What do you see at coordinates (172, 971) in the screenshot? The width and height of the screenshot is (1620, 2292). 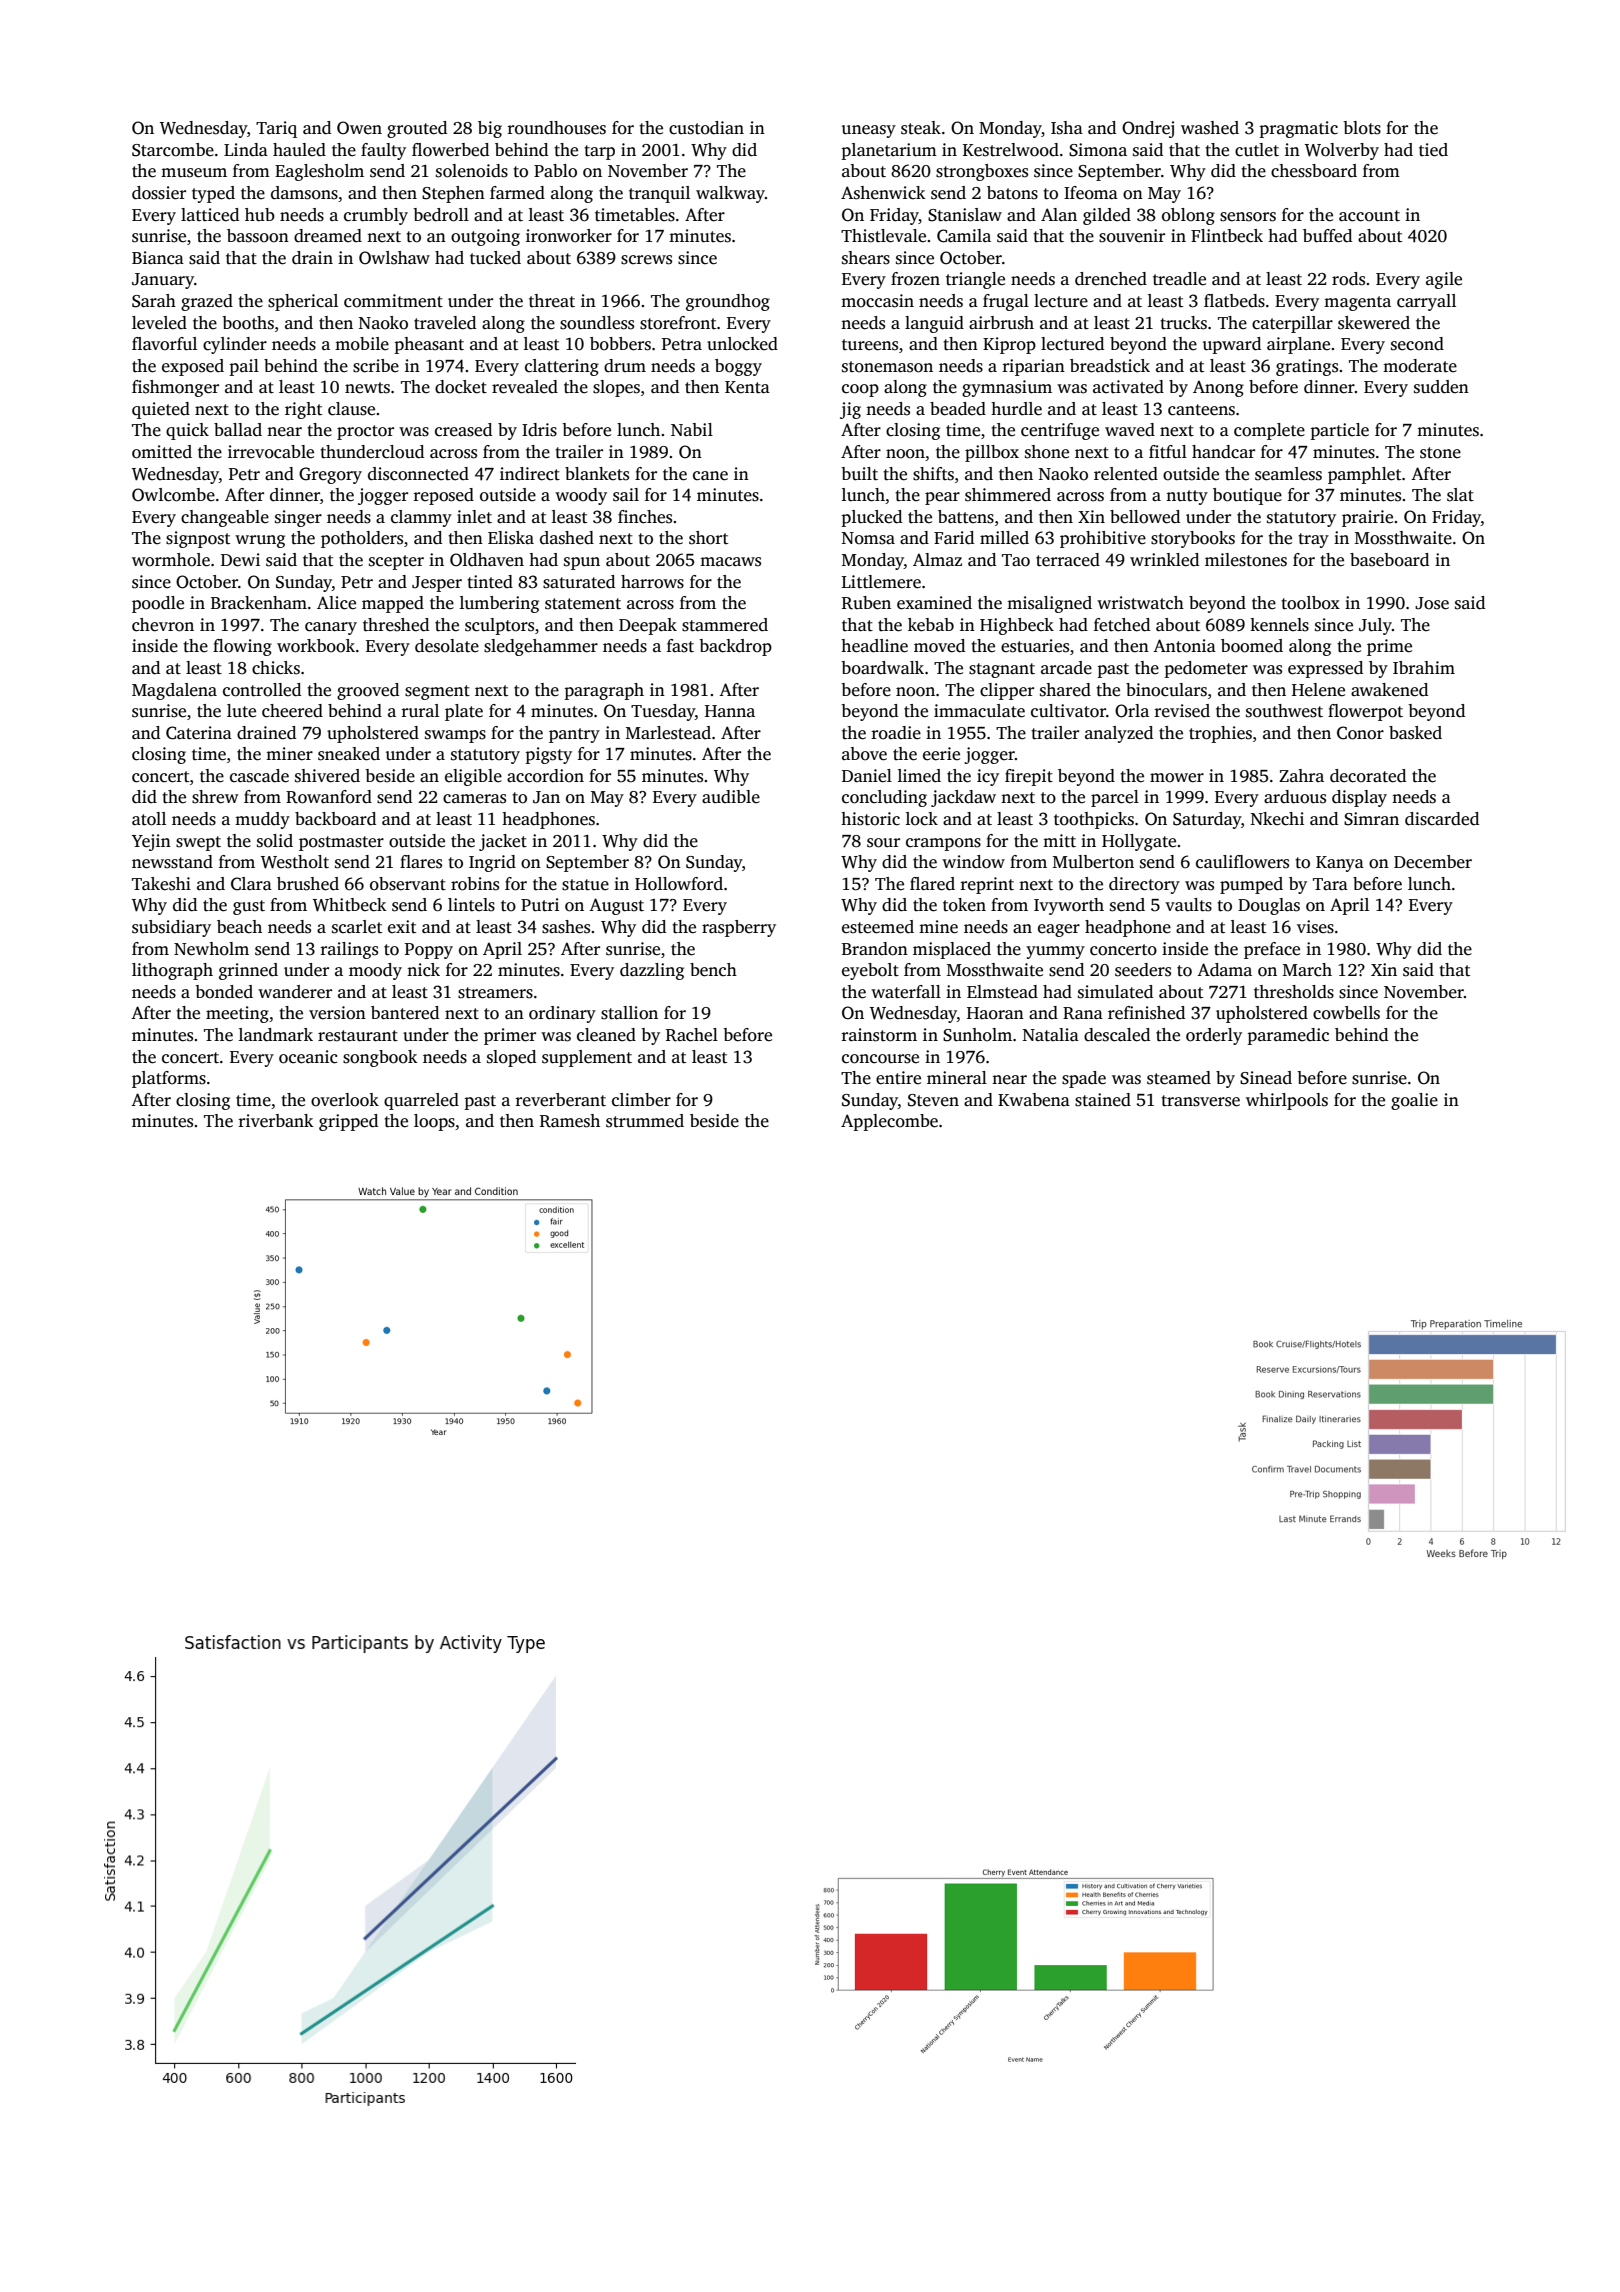 I see `lithograph` at bounding box center [172, 971].
